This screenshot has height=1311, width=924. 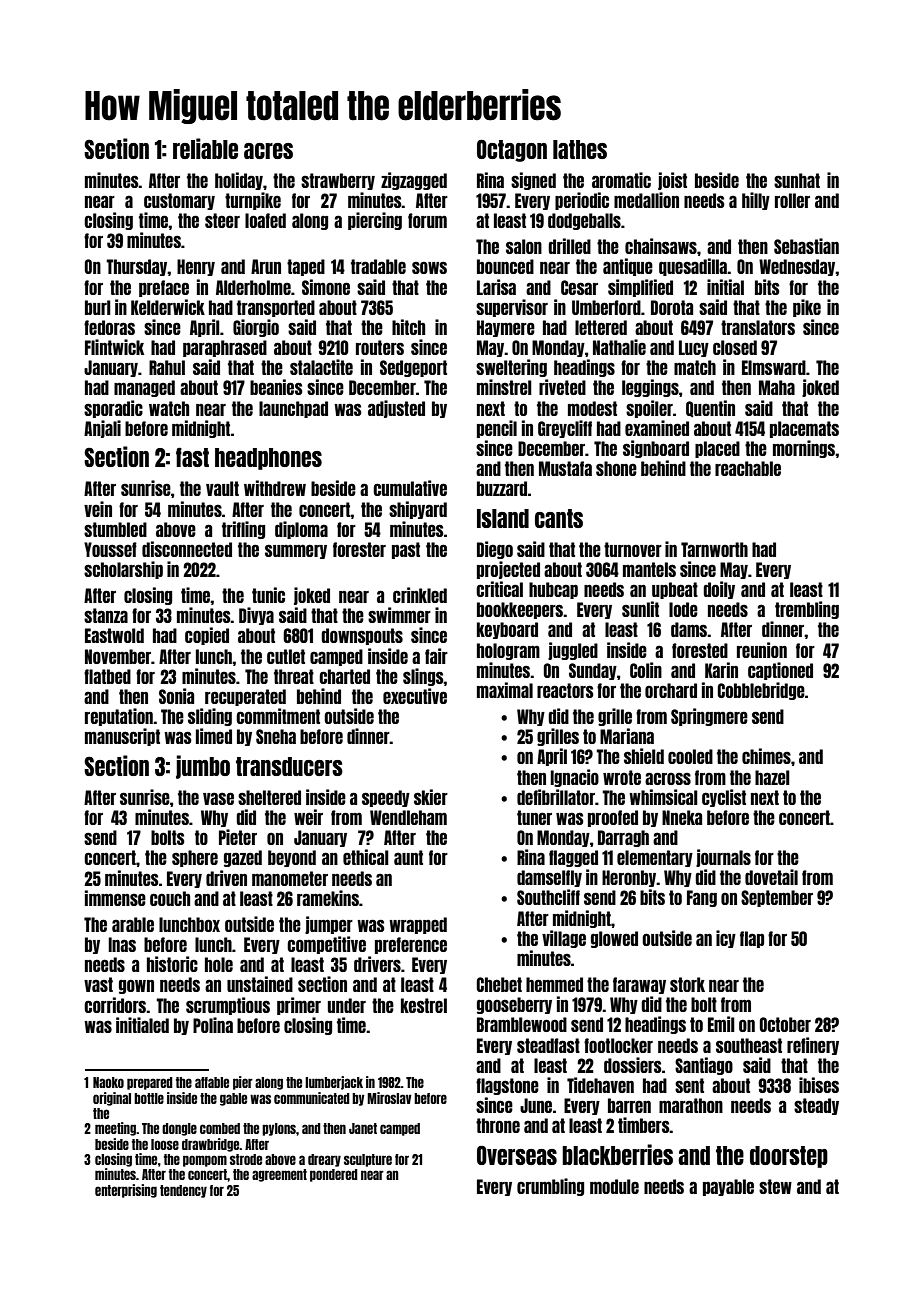 I want to click on Springmere, so click(x=709, y=717).
